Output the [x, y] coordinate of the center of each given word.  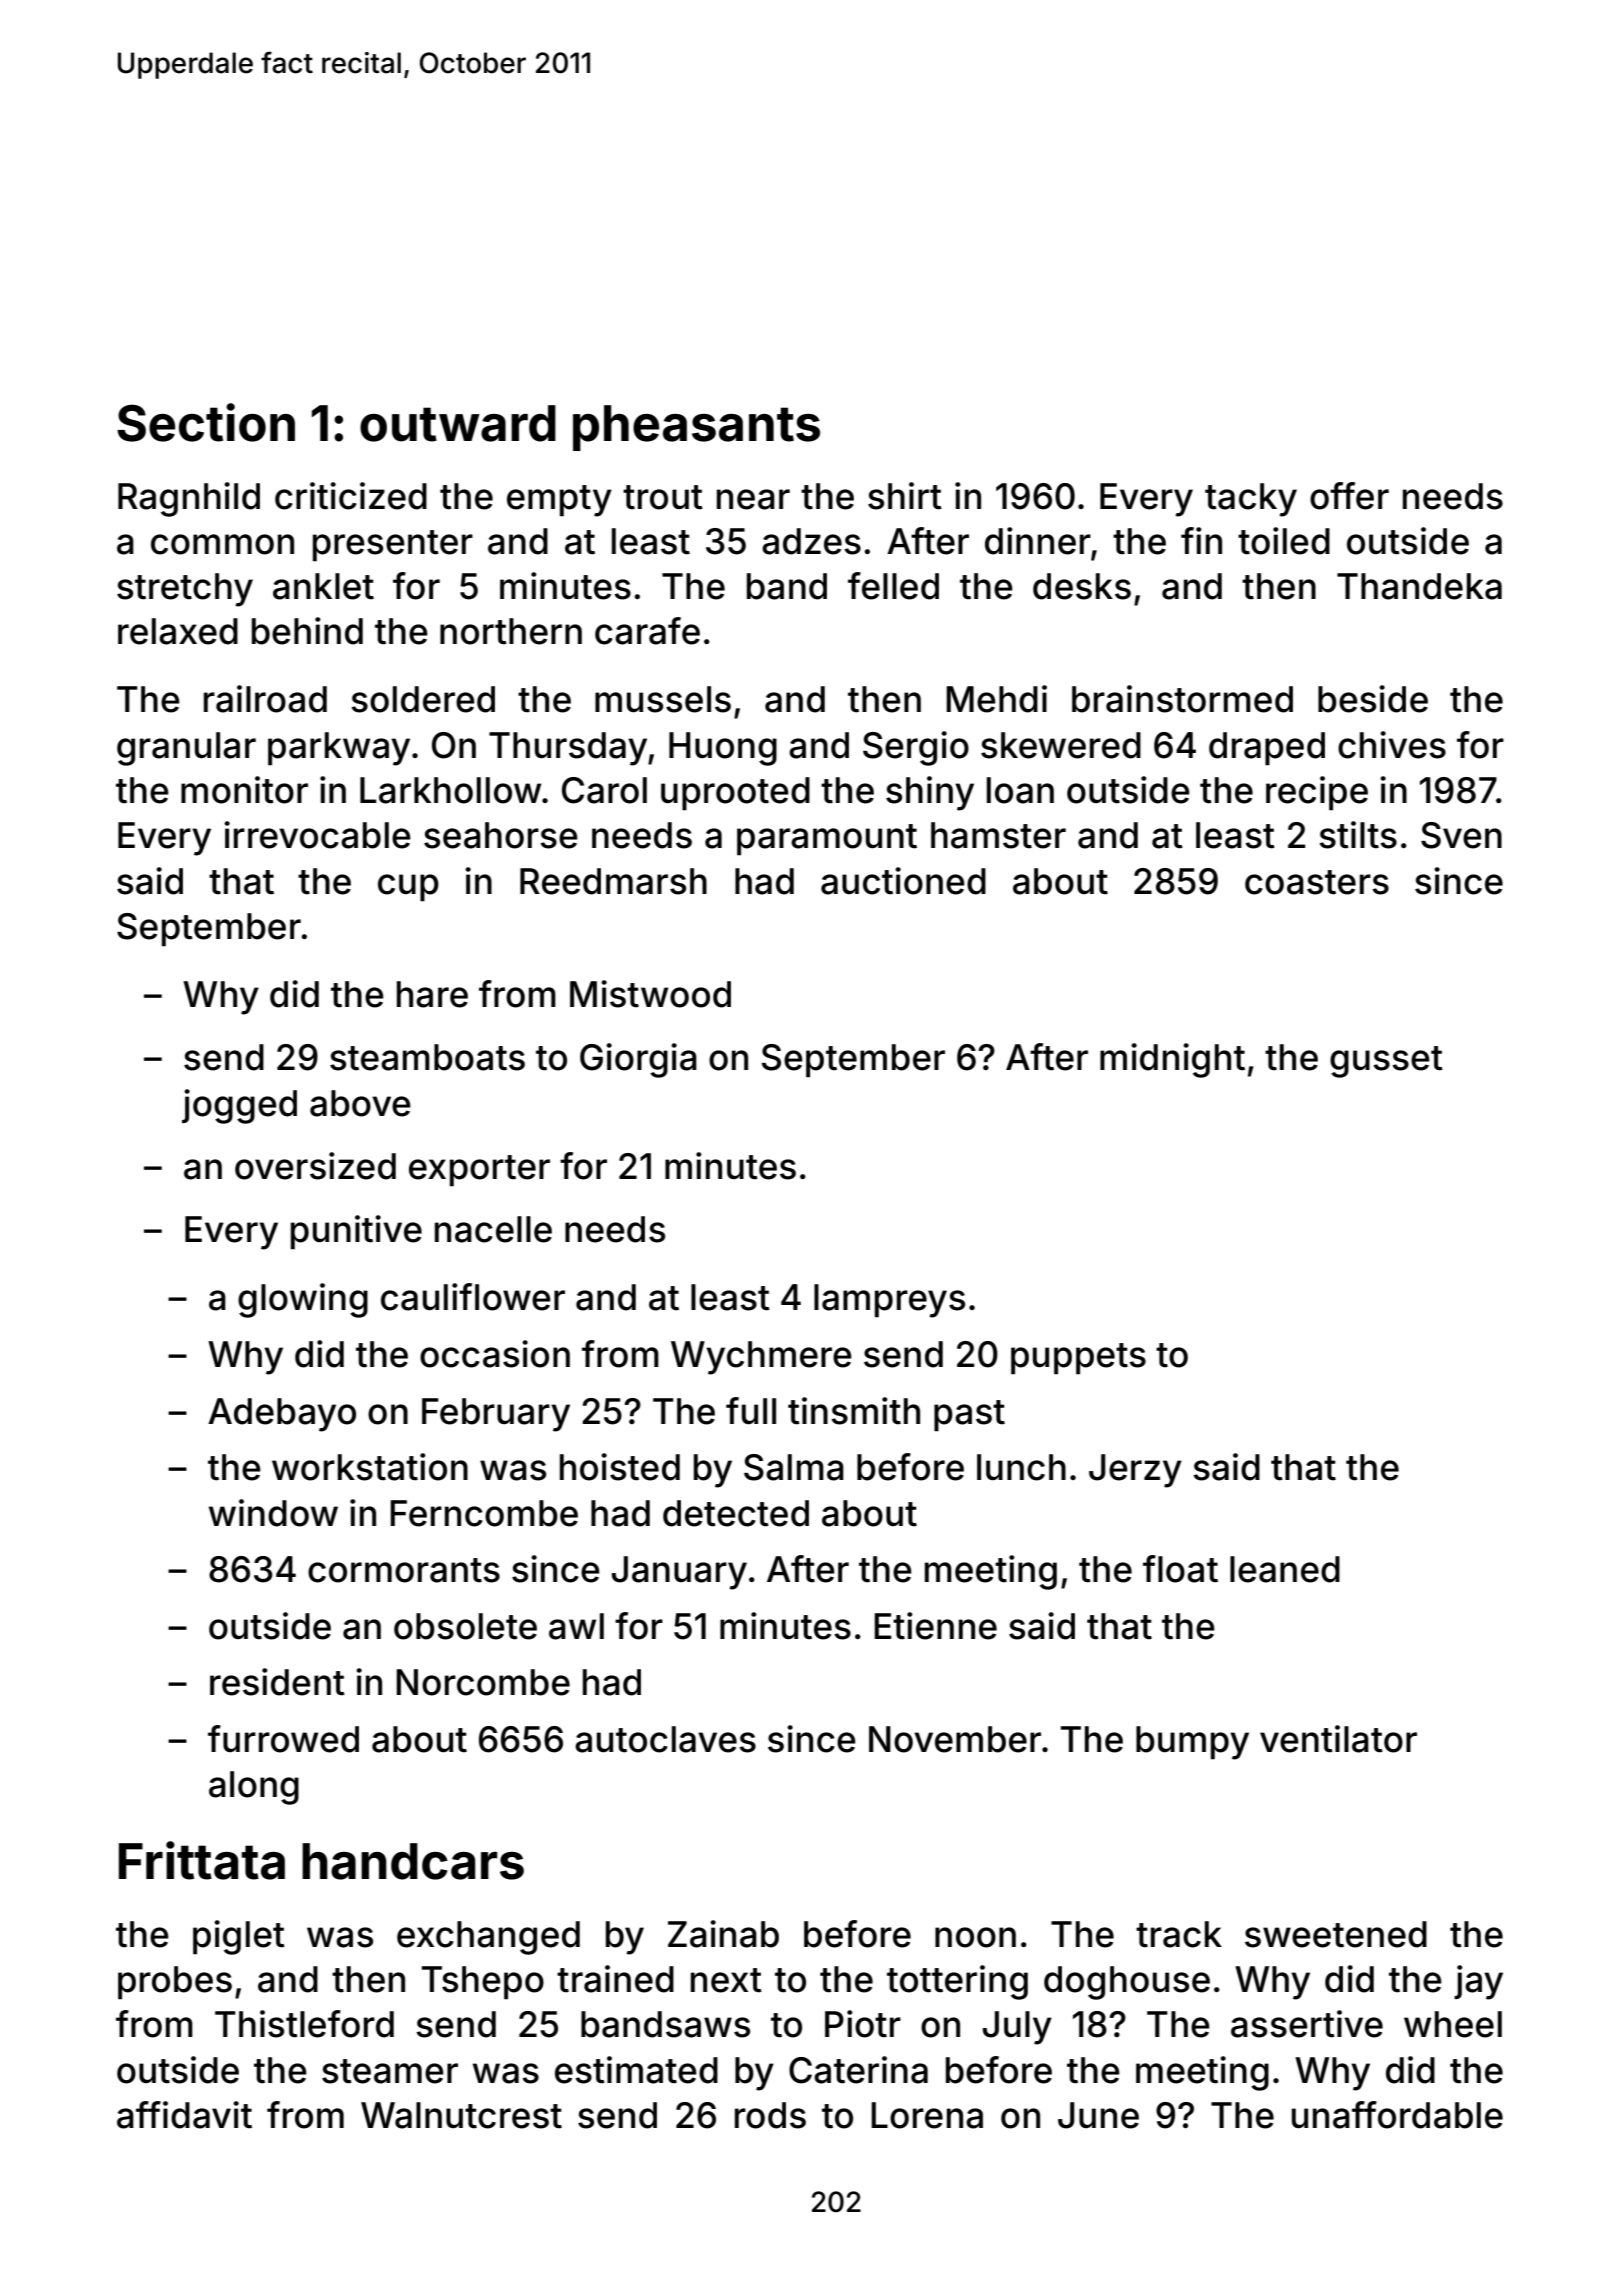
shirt [905, 496]
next [726, 1980]
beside [1373, 699]
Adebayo [282, 1415]
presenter [393, 546]
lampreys [889, 1301]
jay [1478, 1982]
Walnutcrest [461, 2115]
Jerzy [1135, 1471]
